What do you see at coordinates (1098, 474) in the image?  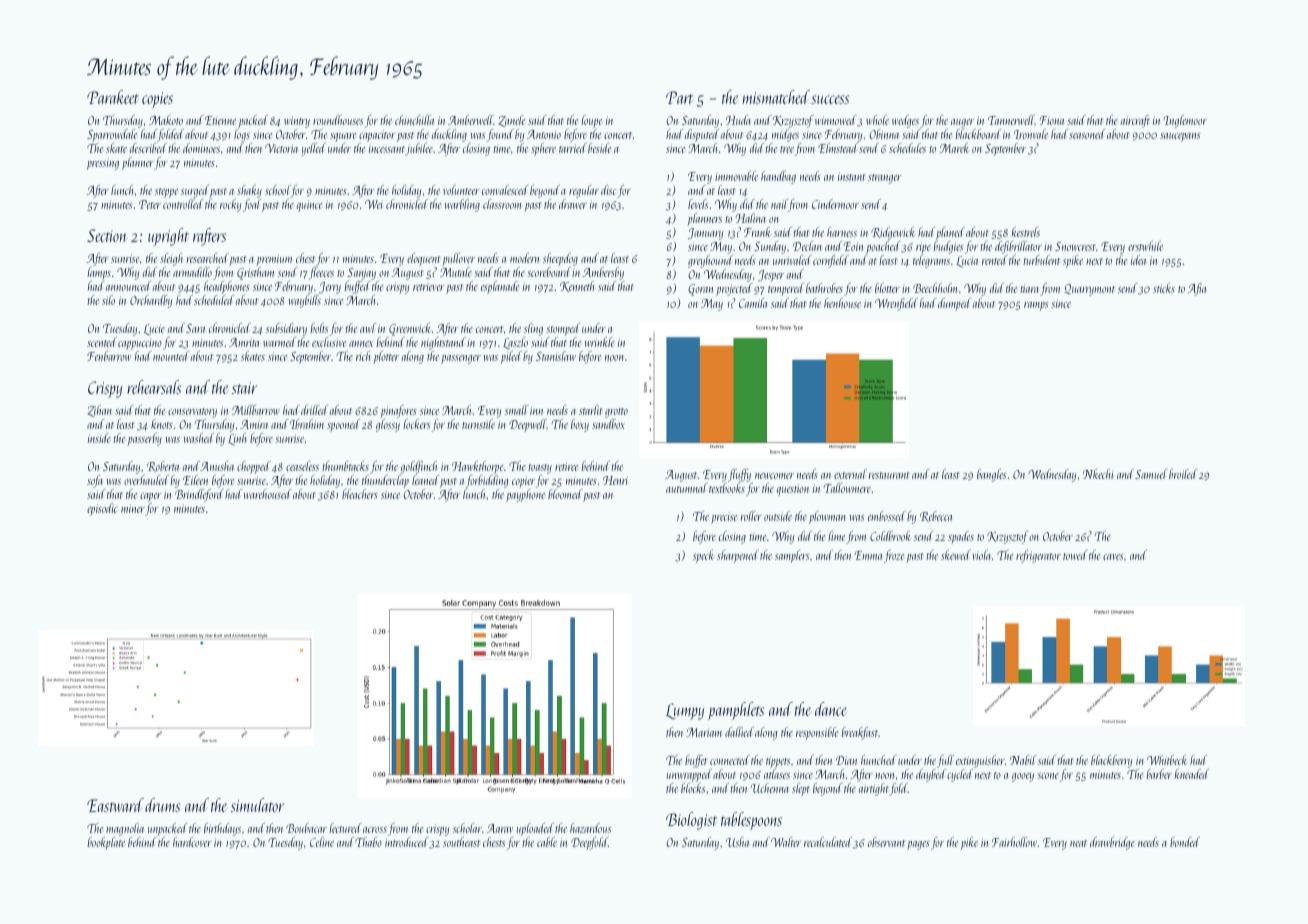 I see `Nkechi` at bounding box center [1098, 474].
